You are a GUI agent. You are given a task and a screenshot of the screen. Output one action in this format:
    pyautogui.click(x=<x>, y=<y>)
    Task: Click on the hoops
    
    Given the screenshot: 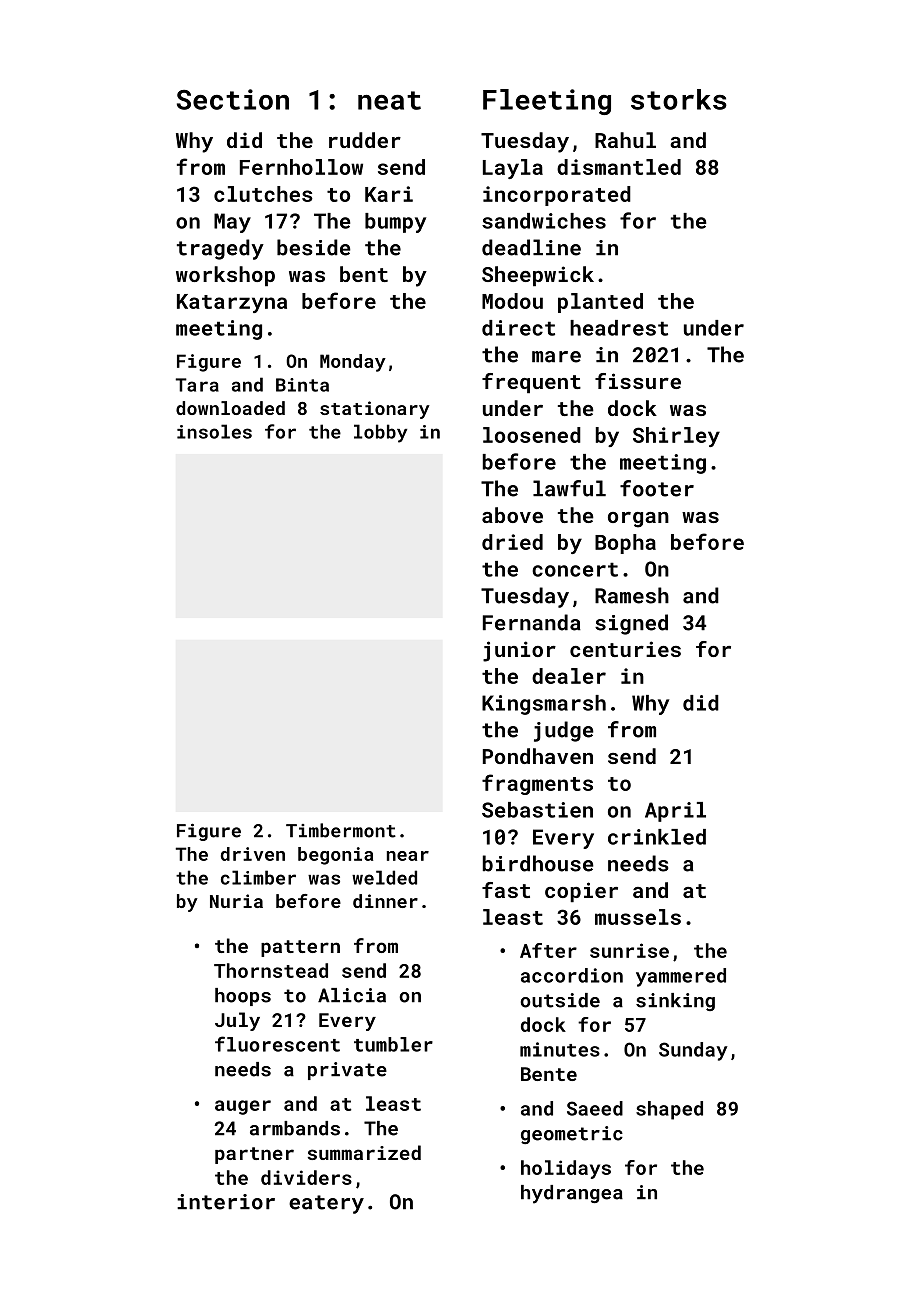 What is the action you would take?
    pyautogui.click(x=243, y=997)
